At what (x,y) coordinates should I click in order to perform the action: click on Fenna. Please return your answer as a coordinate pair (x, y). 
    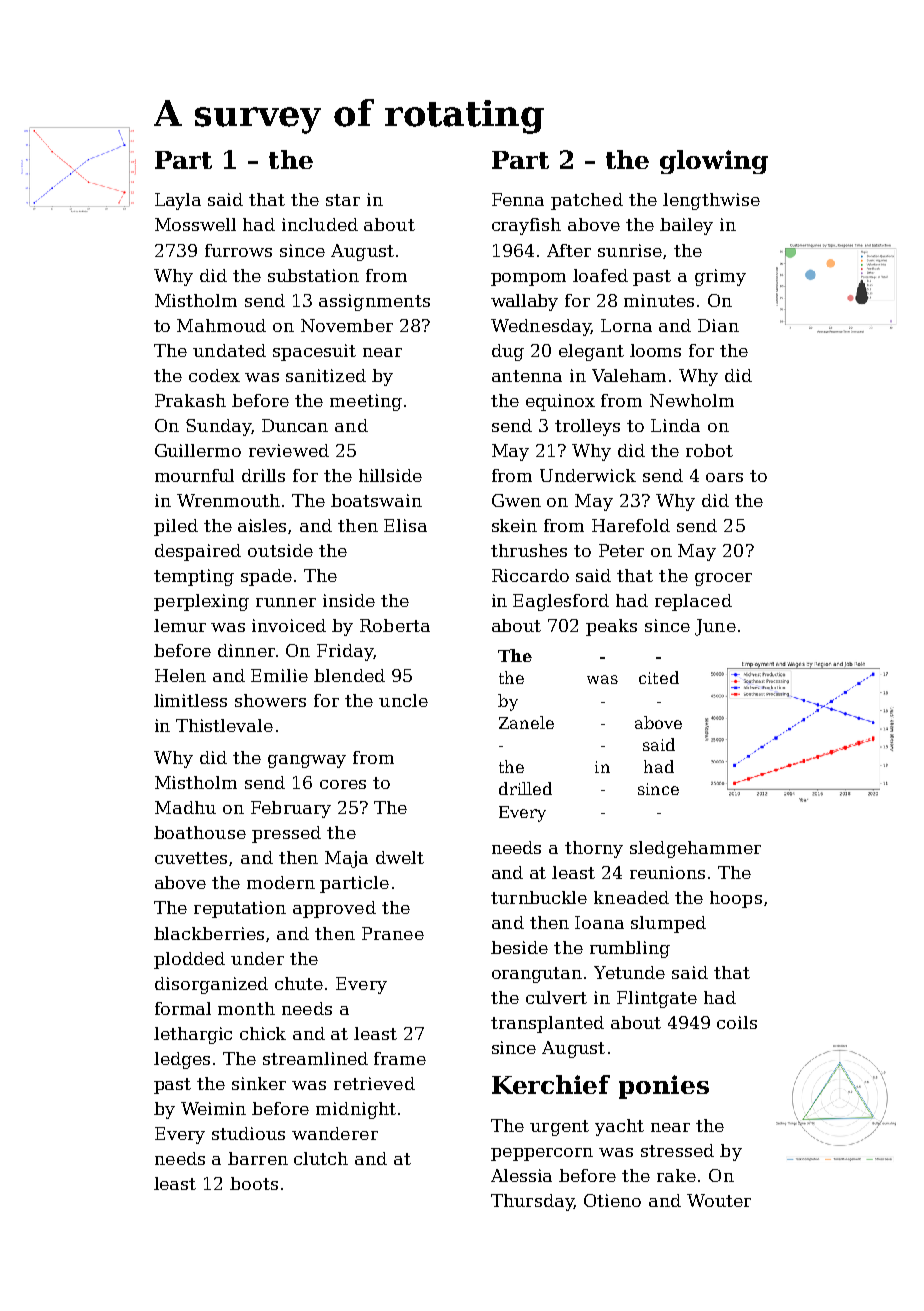
    Looking at the image, I should click on (518, 199).
